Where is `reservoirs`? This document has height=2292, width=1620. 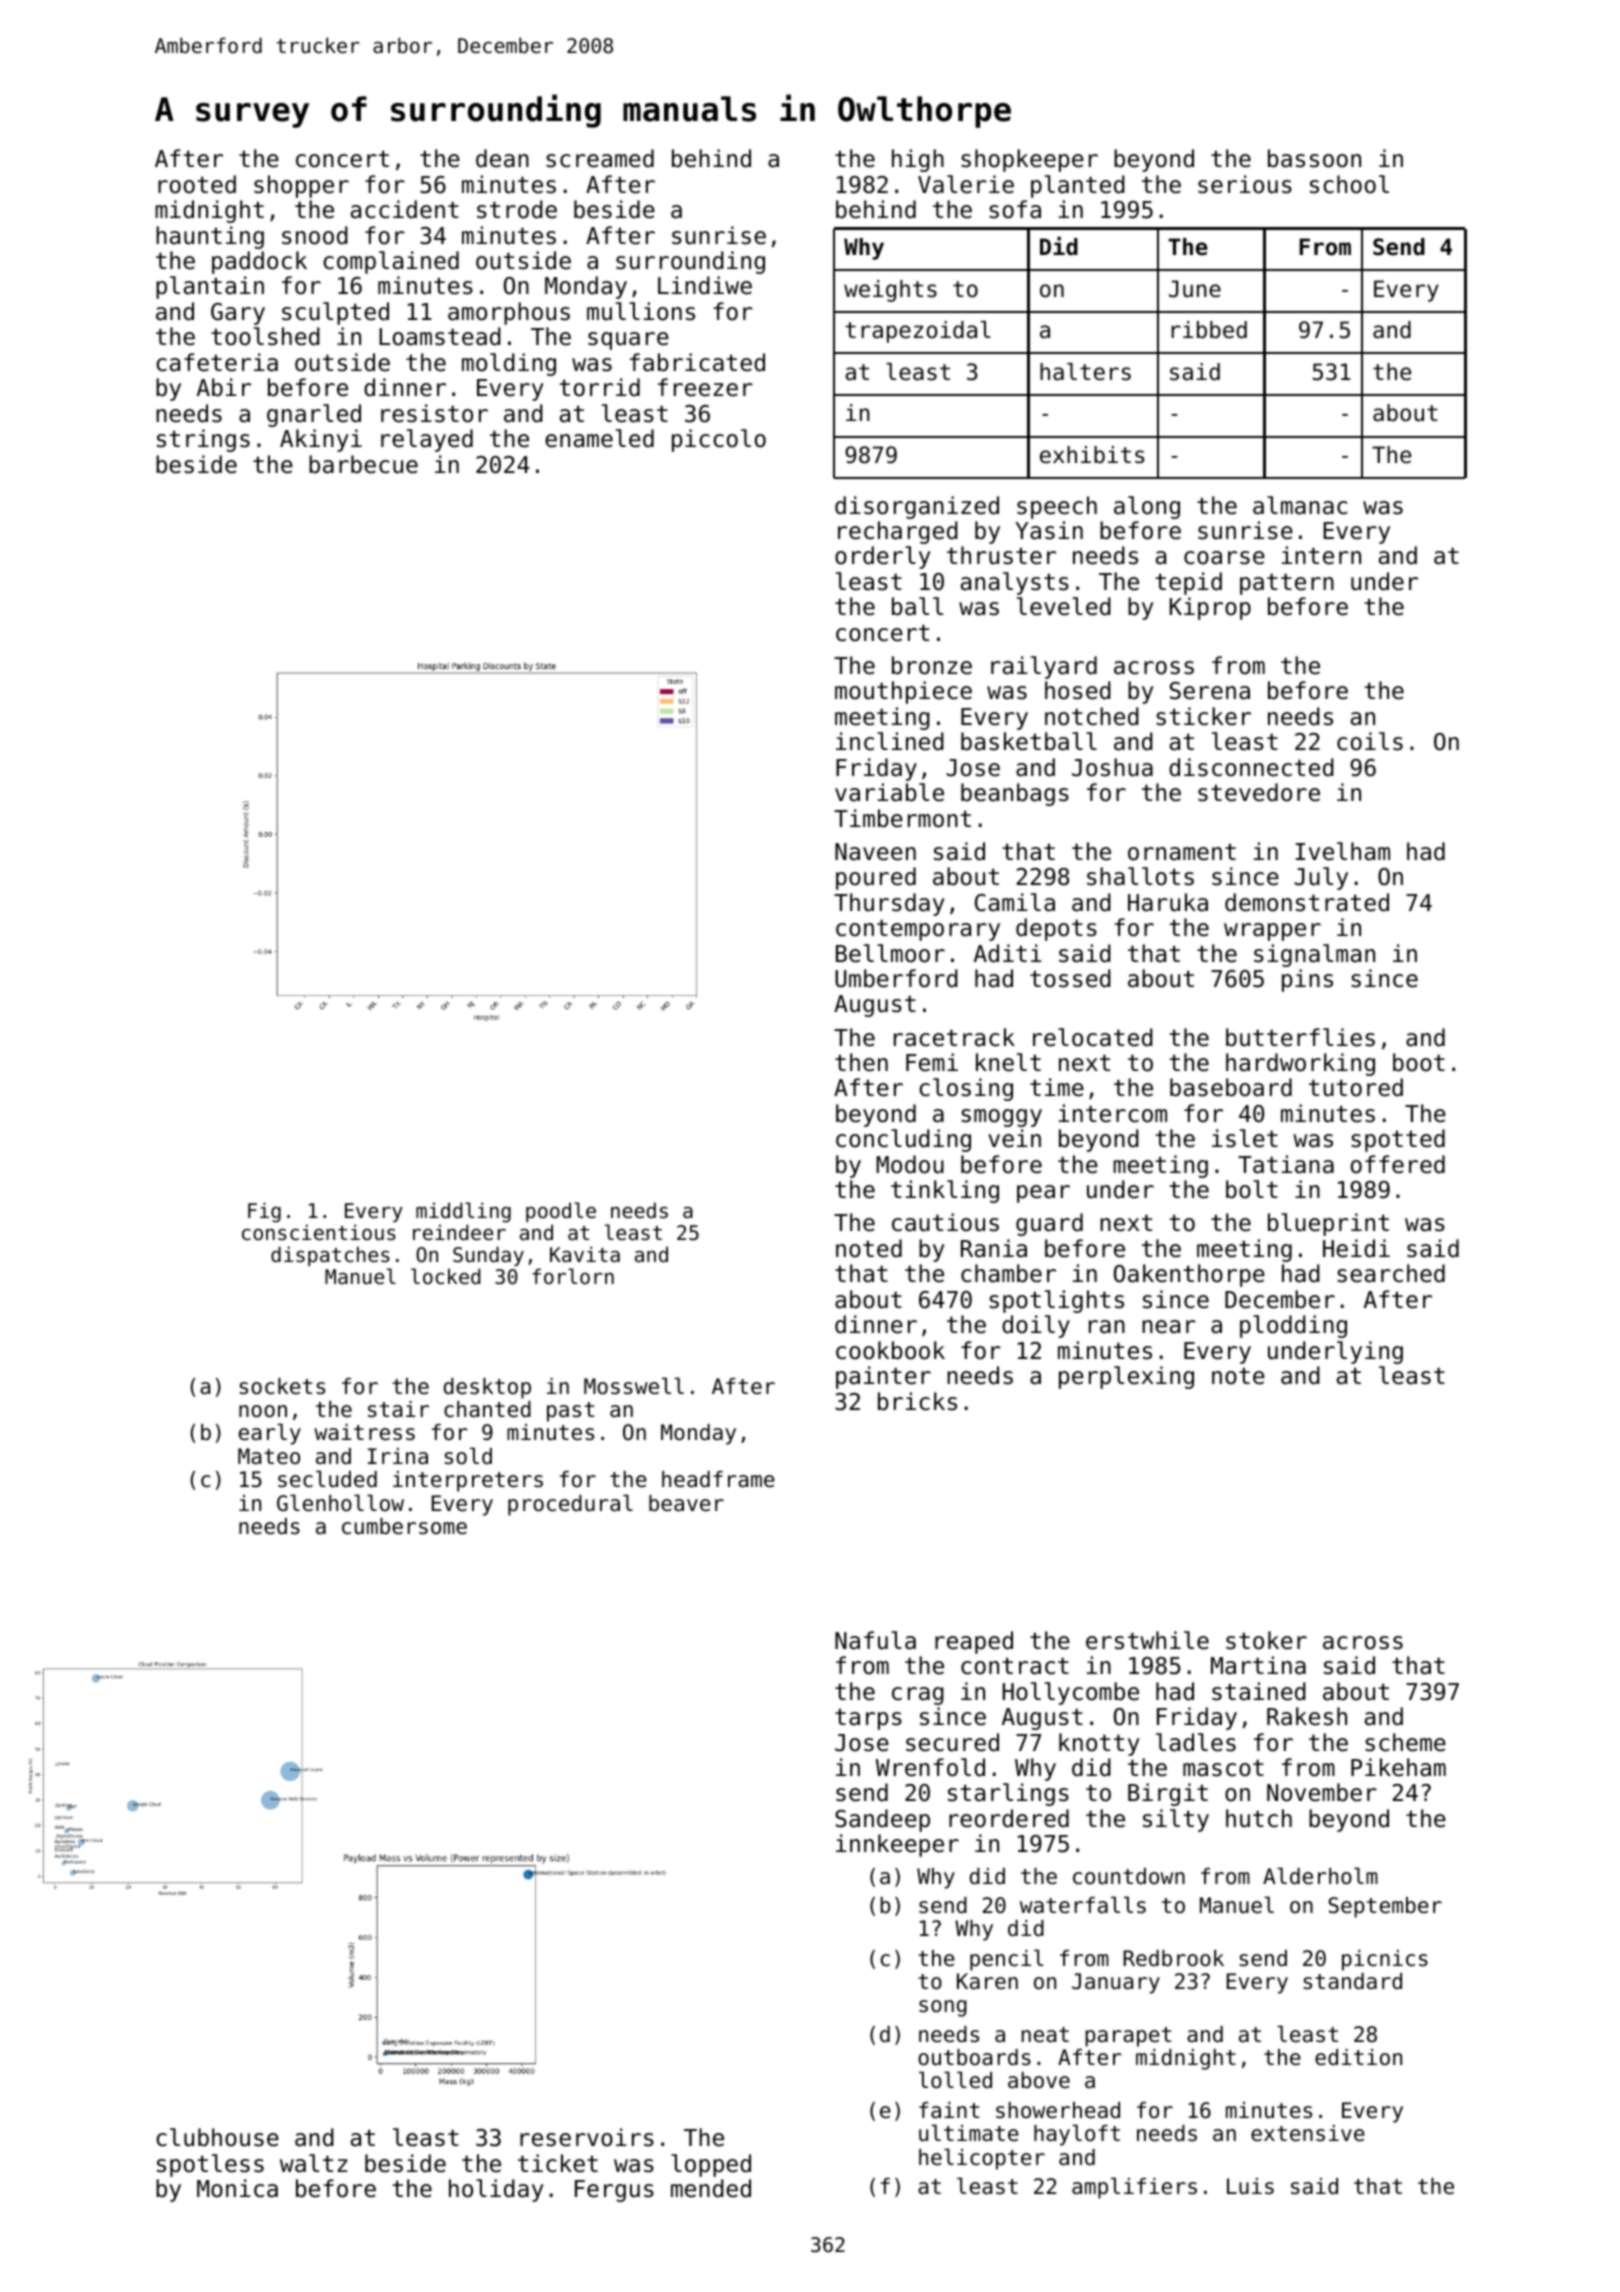 reservoirs is located at coordinates (587, 2137).
